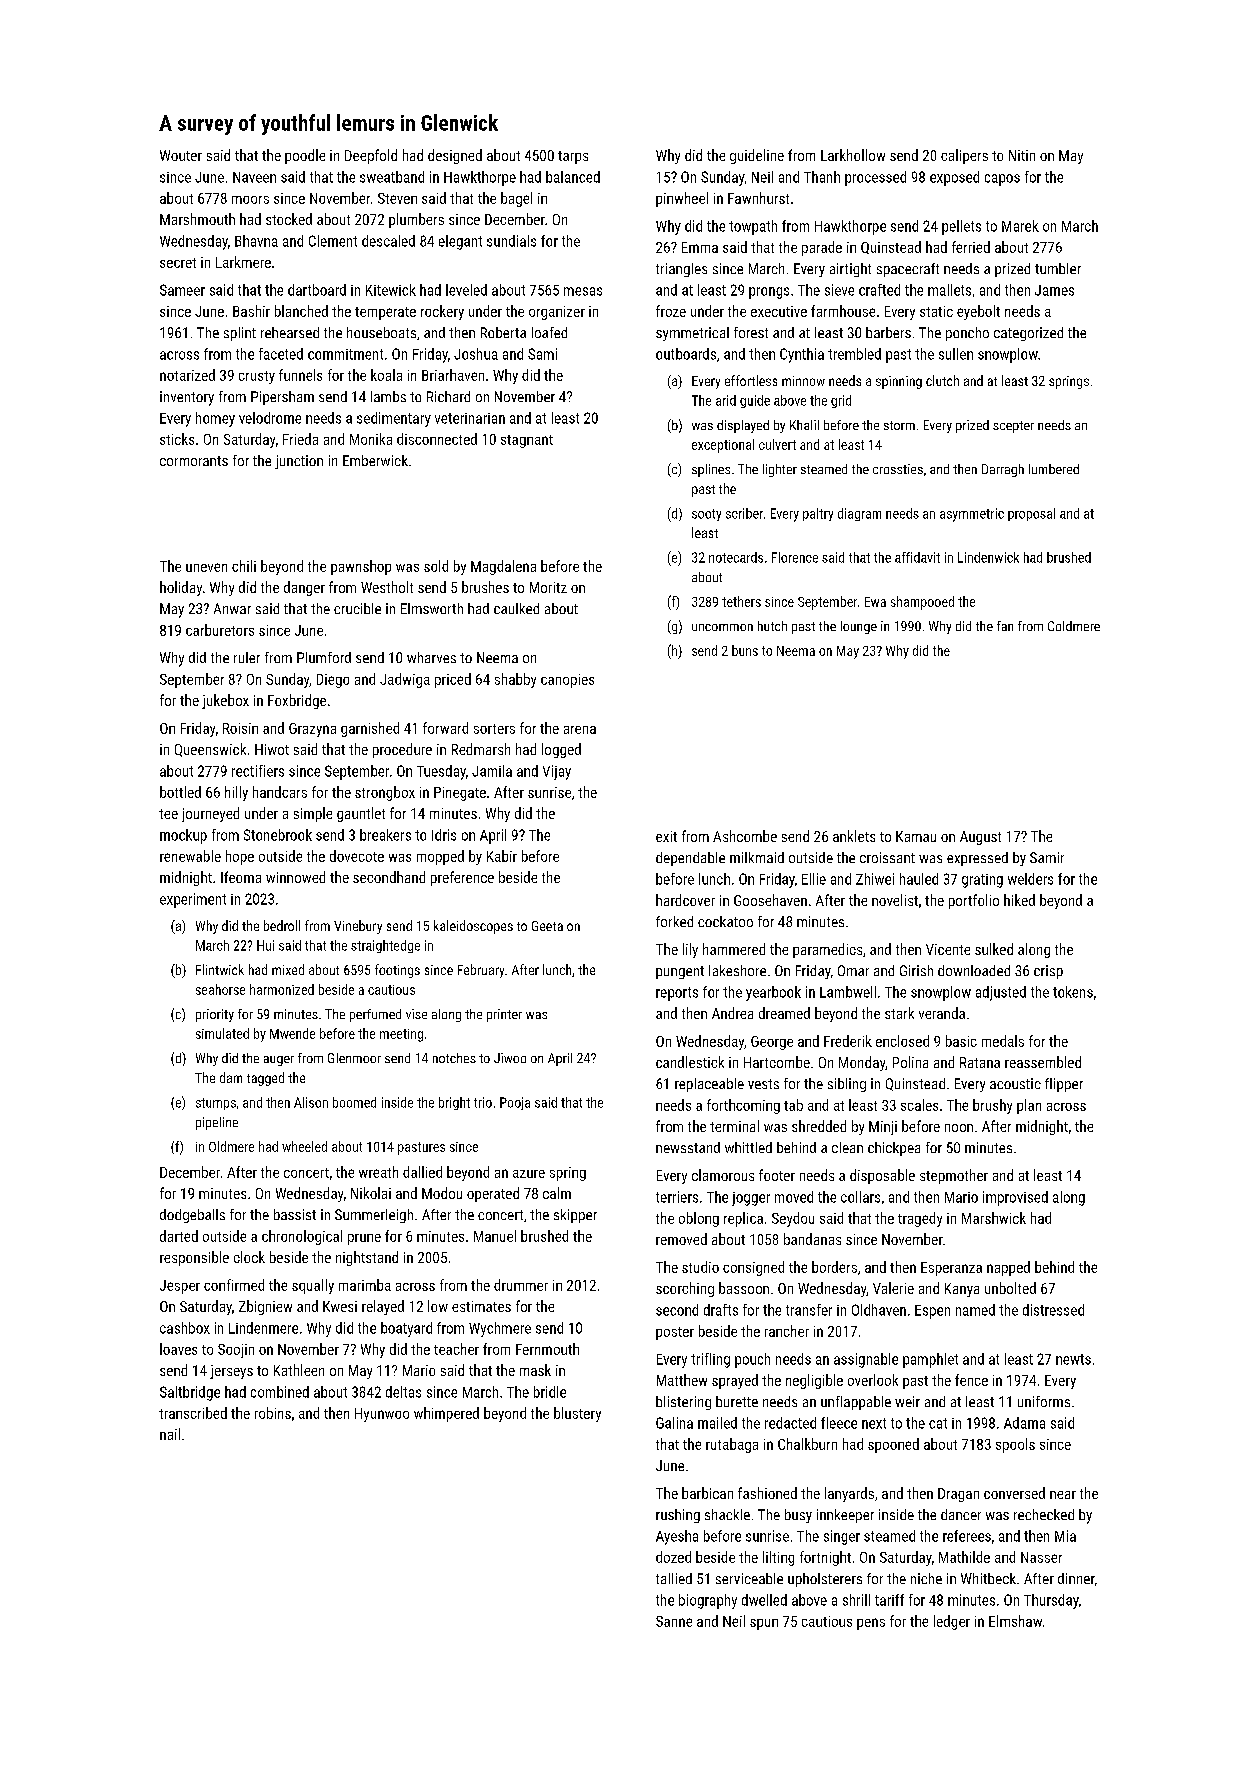 The height and width of the screenshot is (1782, 1260). Describe the element at coordinates (1030, 879) in the screenshot. I see `welders` at that location.
